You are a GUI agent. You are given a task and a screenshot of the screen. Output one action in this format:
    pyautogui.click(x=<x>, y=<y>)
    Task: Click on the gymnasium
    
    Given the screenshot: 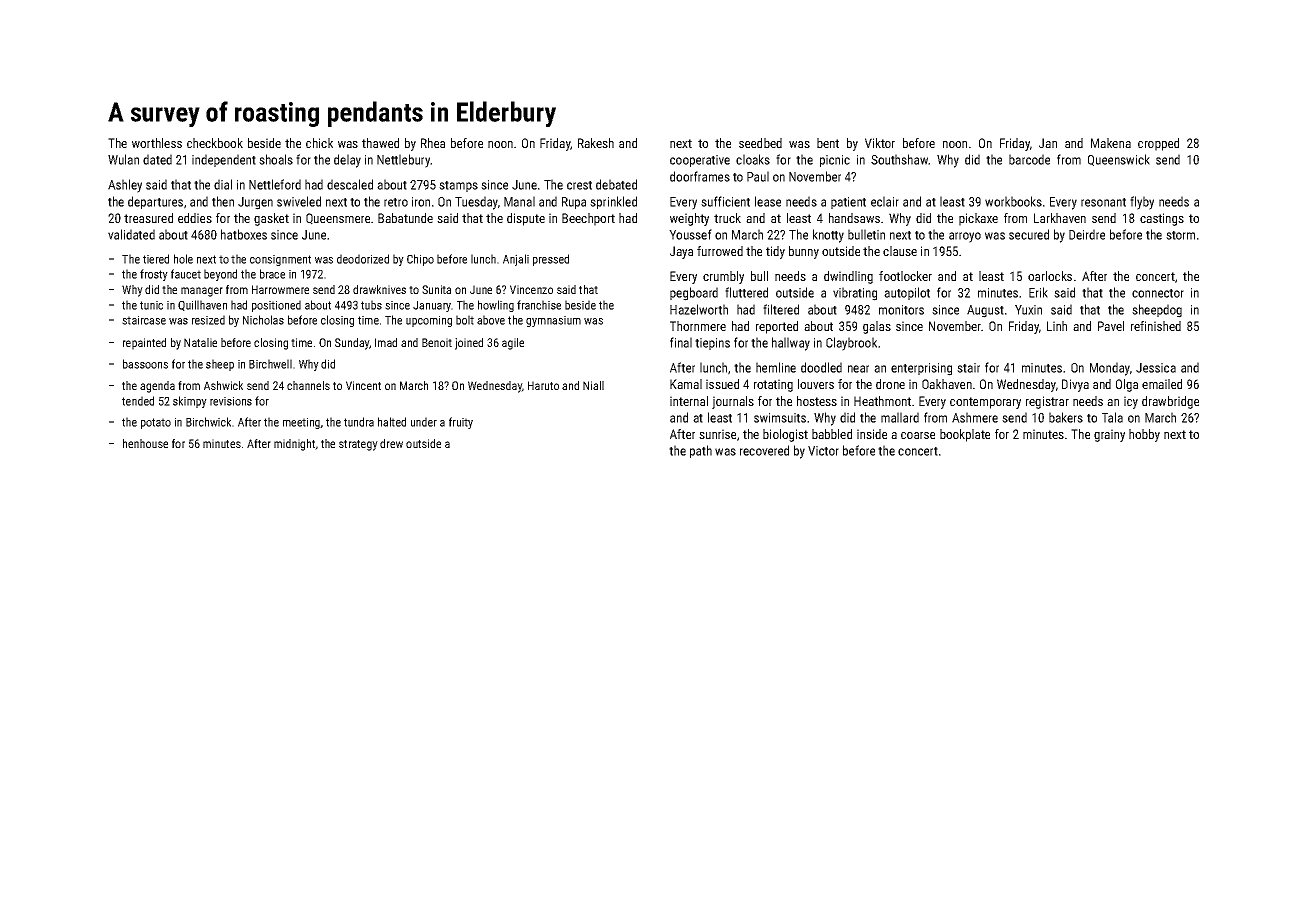 What is the action you would take?
    pyautogui.click(x=553, y=321)
